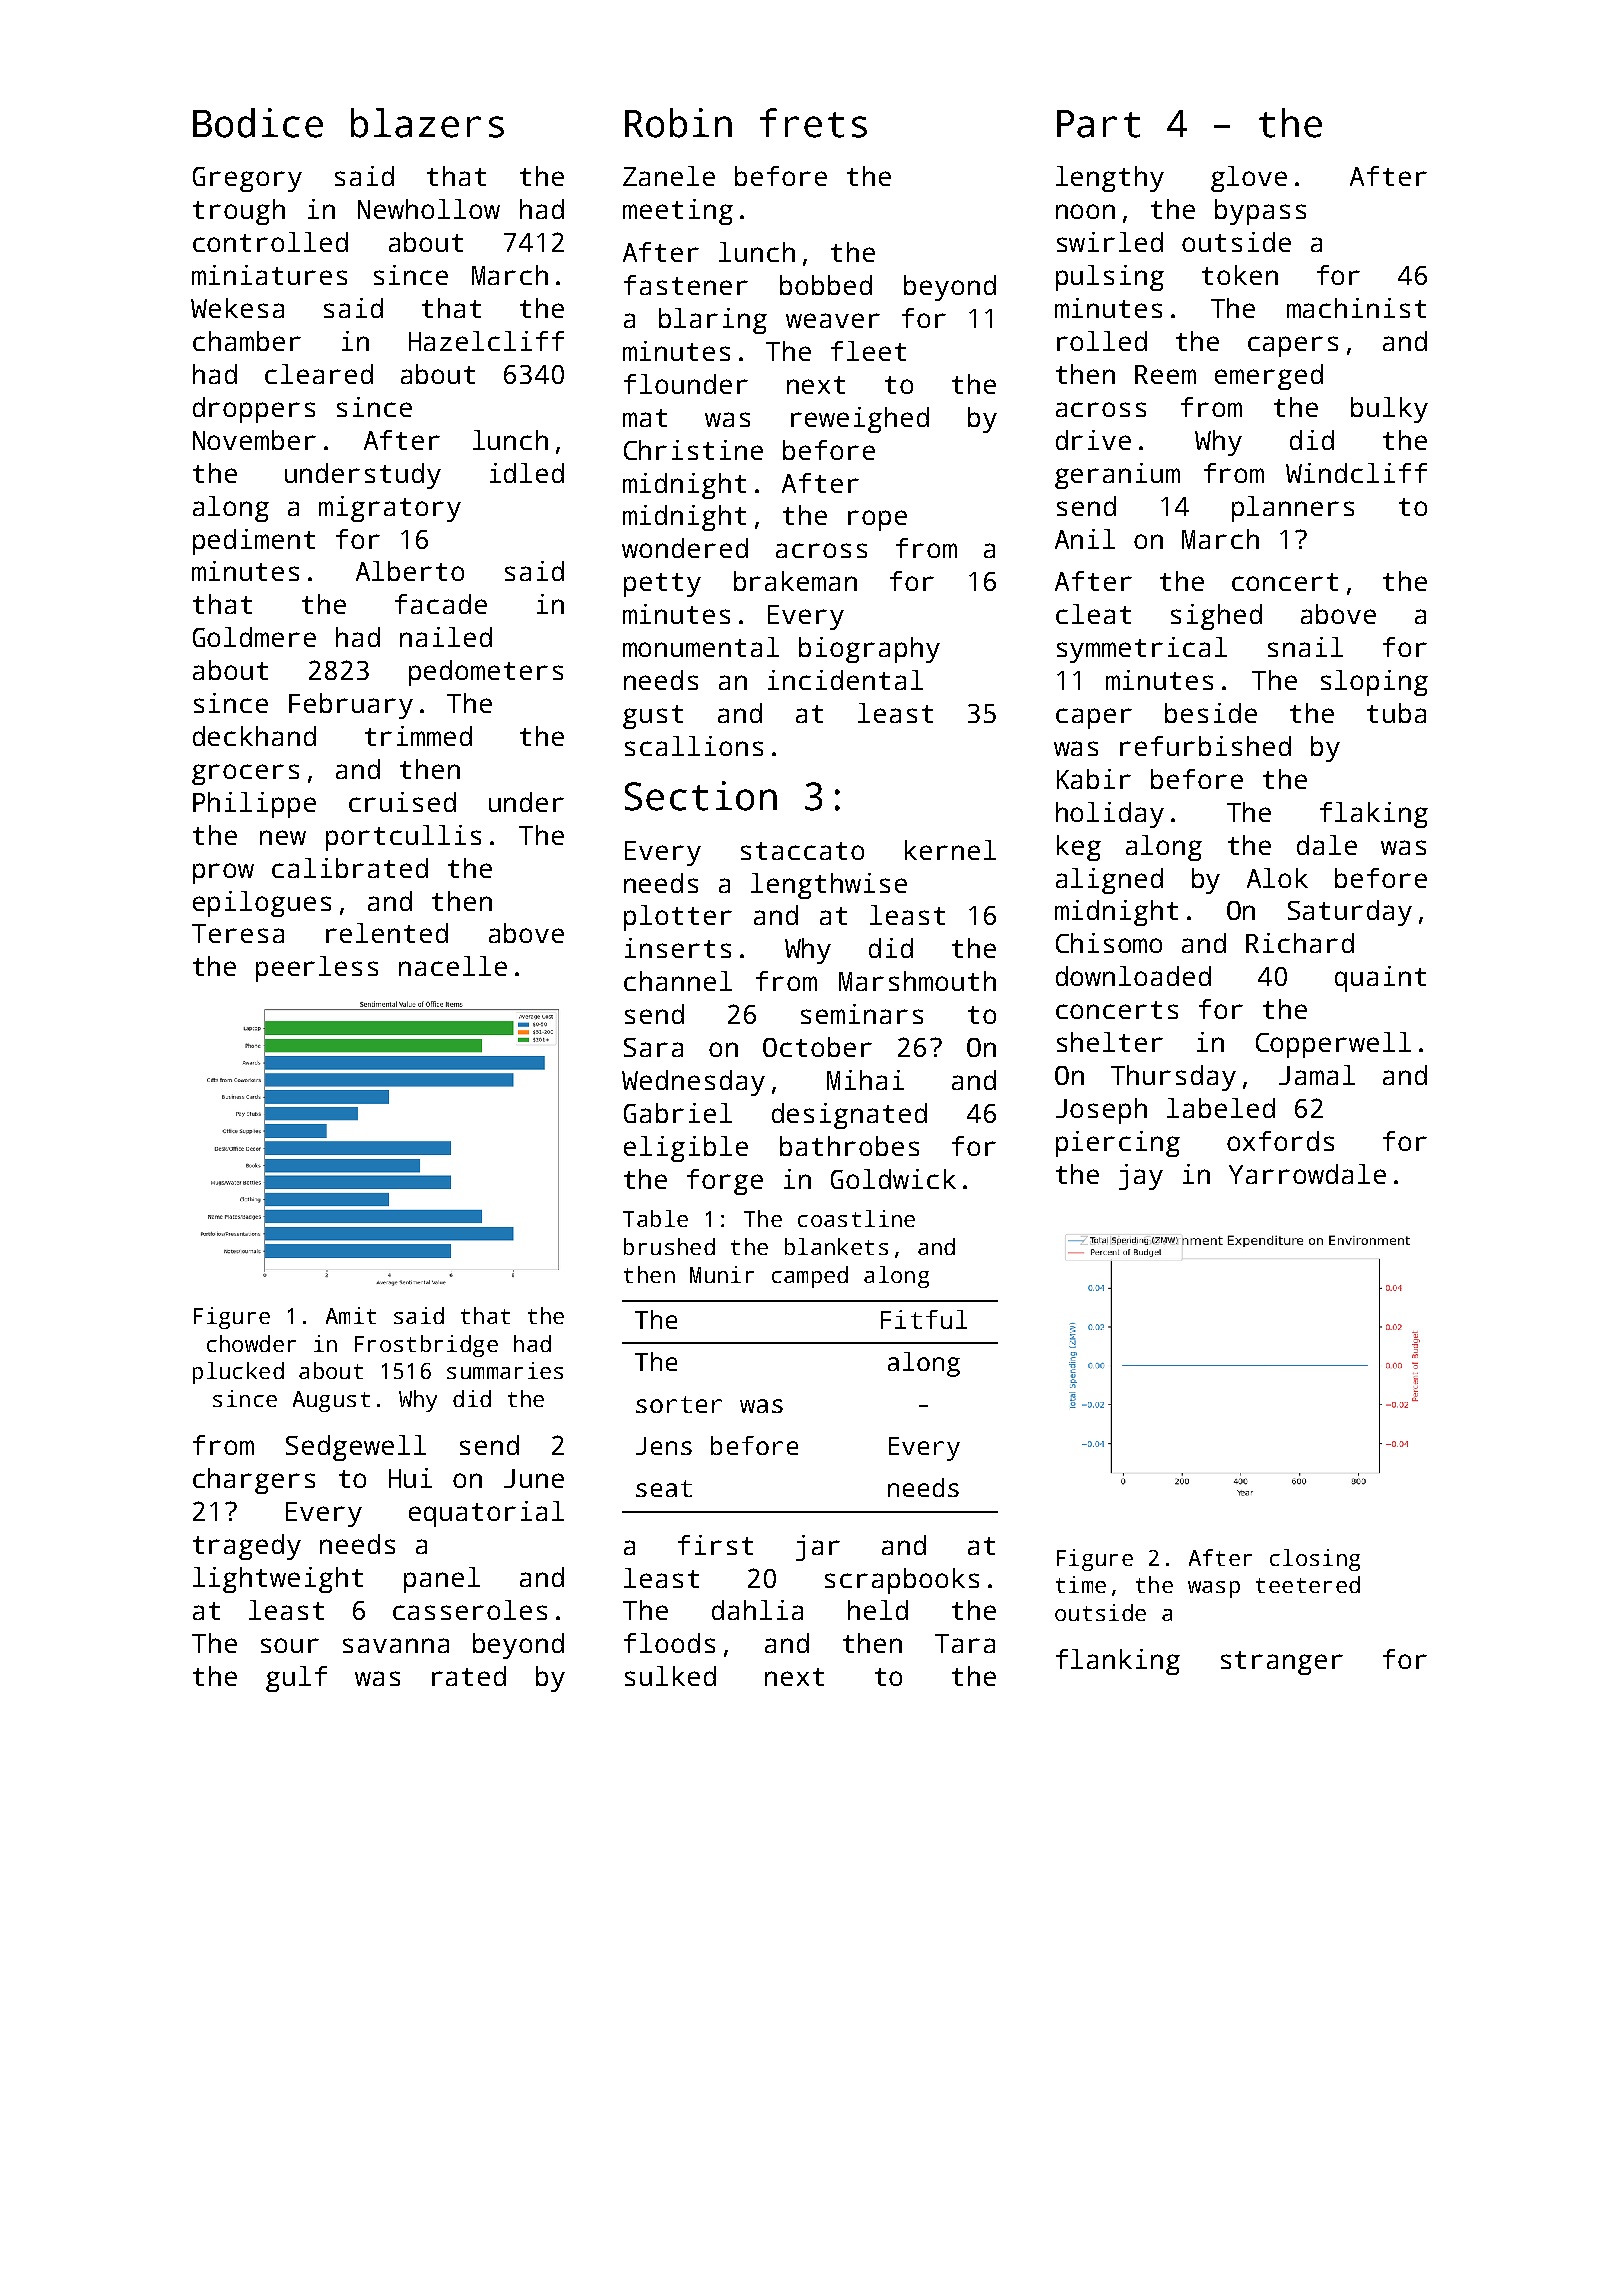  Describe the element at coordinates (693, 450) in the page. I see `Christine` at that location.
